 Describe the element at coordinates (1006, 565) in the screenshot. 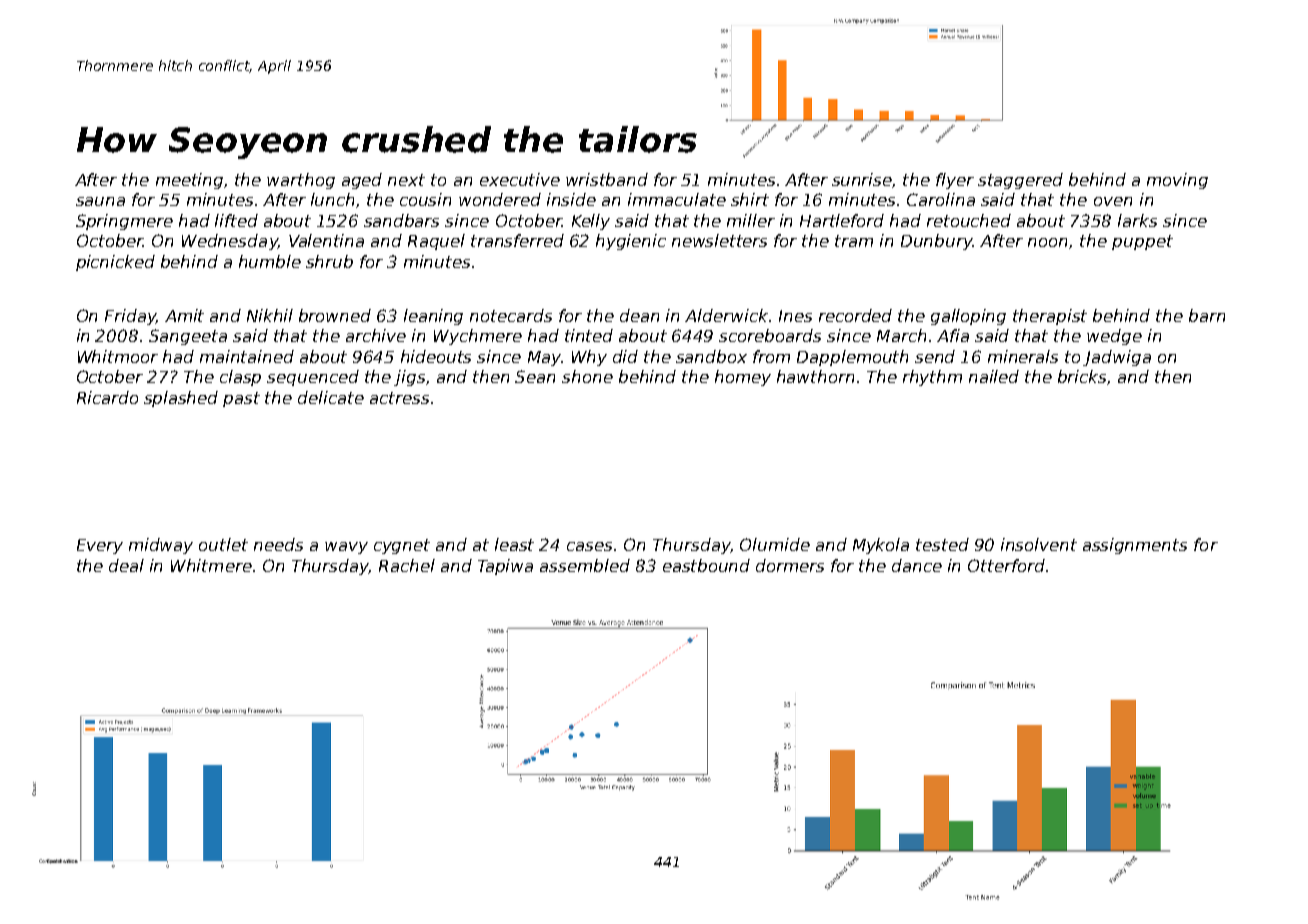

I see `Otterford` at that location.
